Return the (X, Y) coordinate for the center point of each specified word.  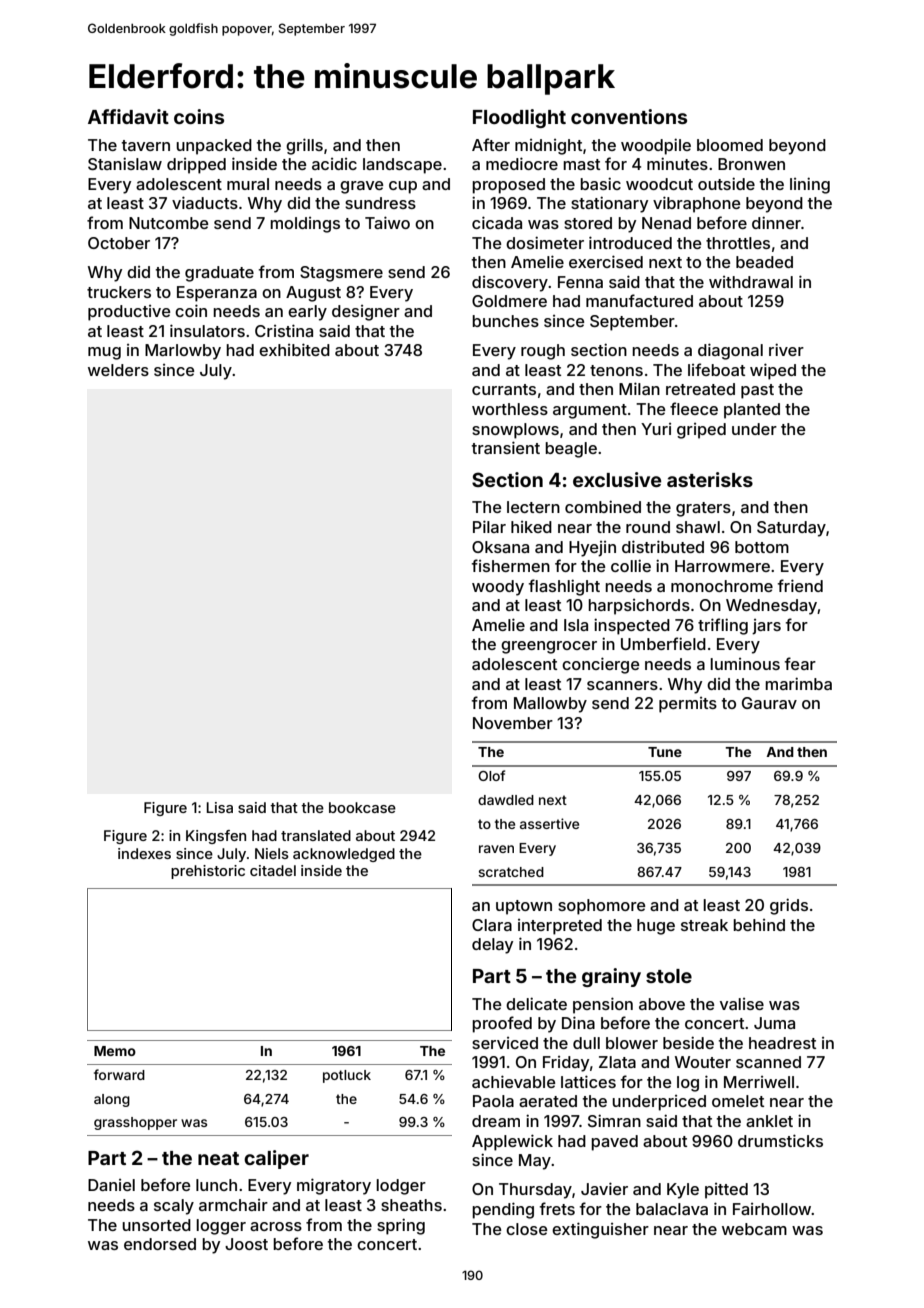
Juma (774, 1023)
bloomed (730, 145)
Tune (665, 752)
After (491, 144)
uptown (524, 907)
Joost (246, 1244)
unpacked (214, 147)
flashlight (564, 587)
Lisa (220, 807)
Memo (115, 1051)
